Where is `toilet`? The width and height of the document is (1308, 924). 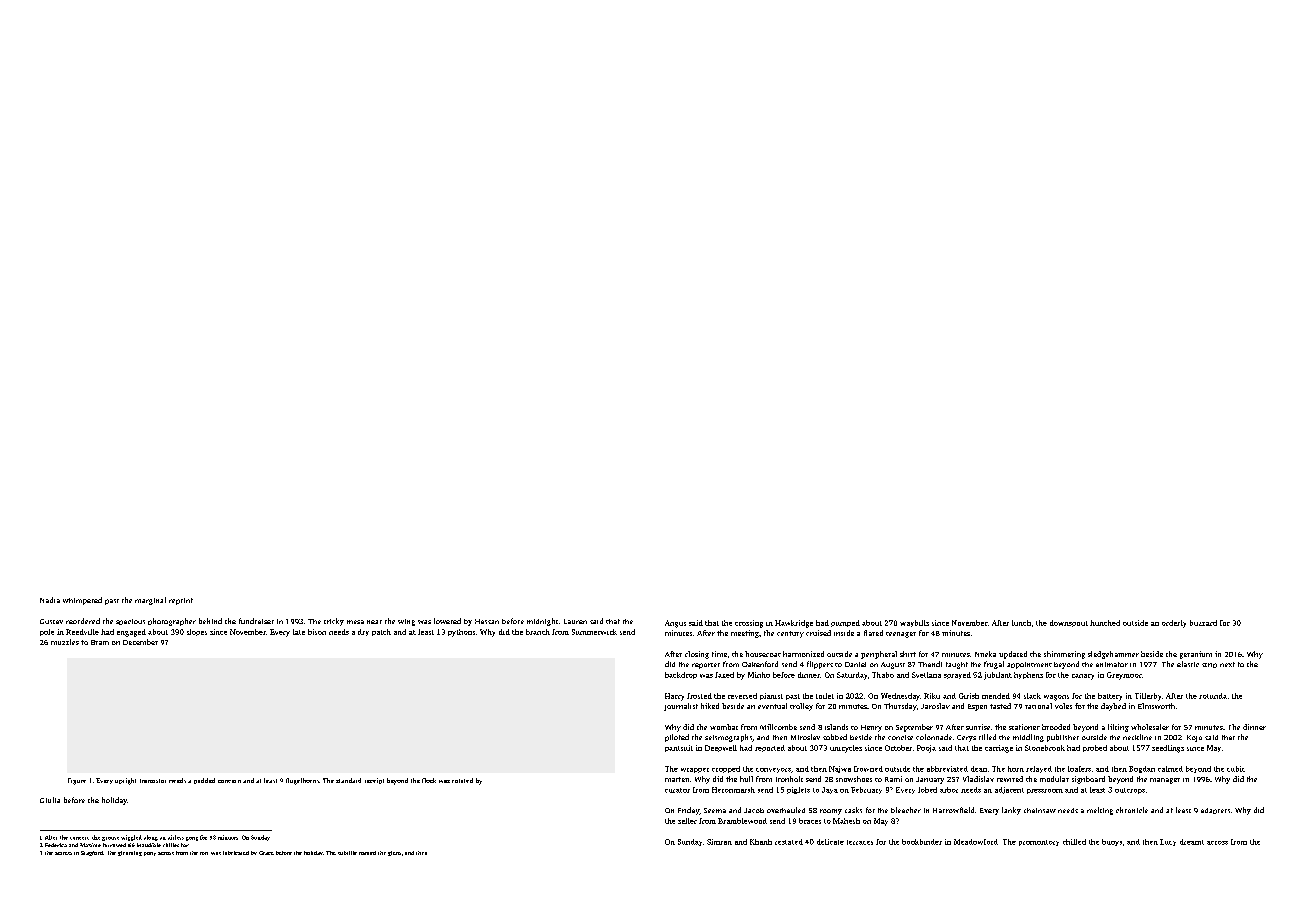 toilet is located at coordinates (825, 696).
